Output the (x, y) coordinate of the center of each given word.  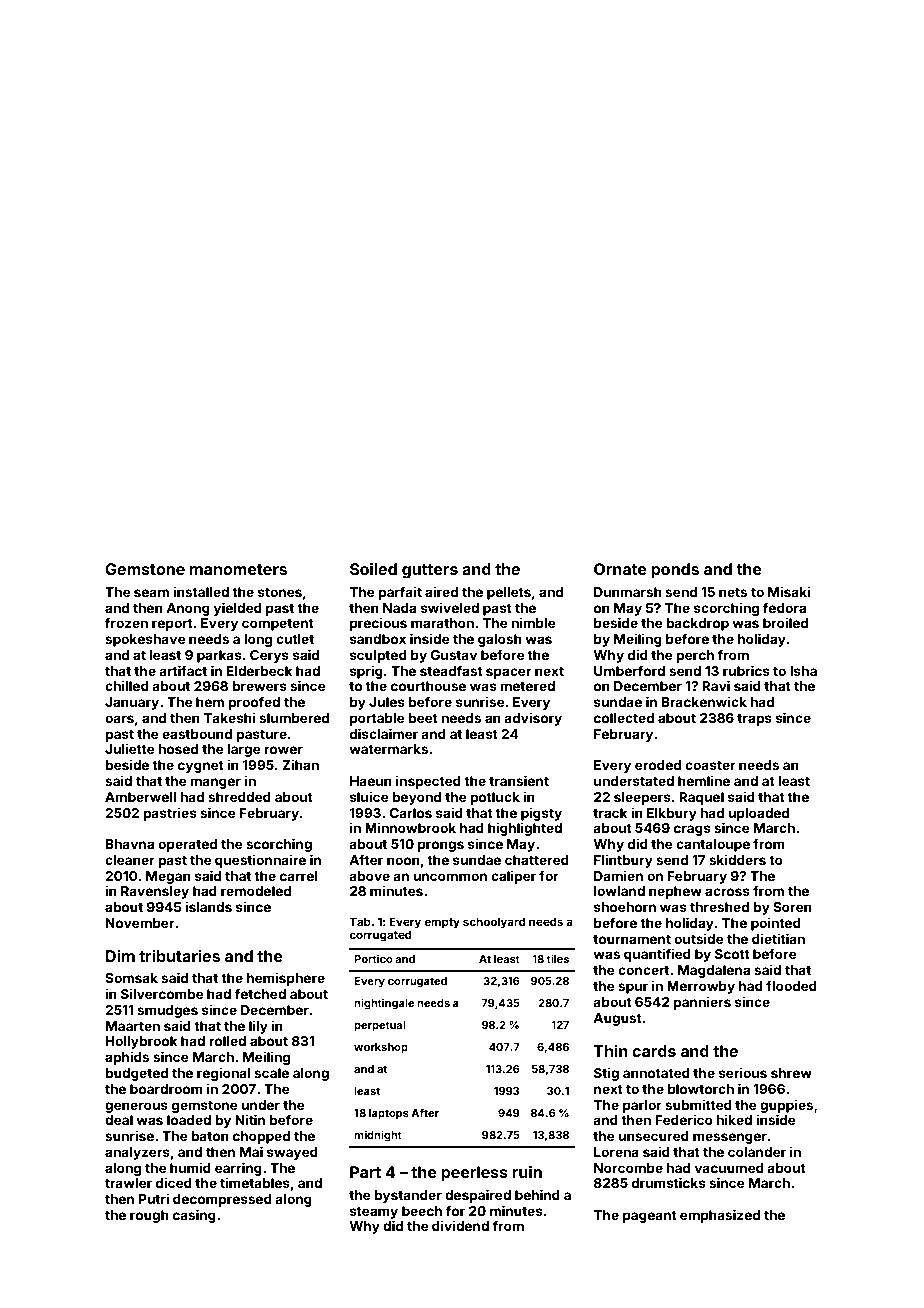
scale (271, 1073)
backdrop (697, 624)
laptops (389, 1114)
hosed (178, 749)
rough (149, 1216)
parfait (400, 593)
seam (151, 593)
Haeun (371, 781)
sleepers (642, 798)
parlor (642, 1106)
